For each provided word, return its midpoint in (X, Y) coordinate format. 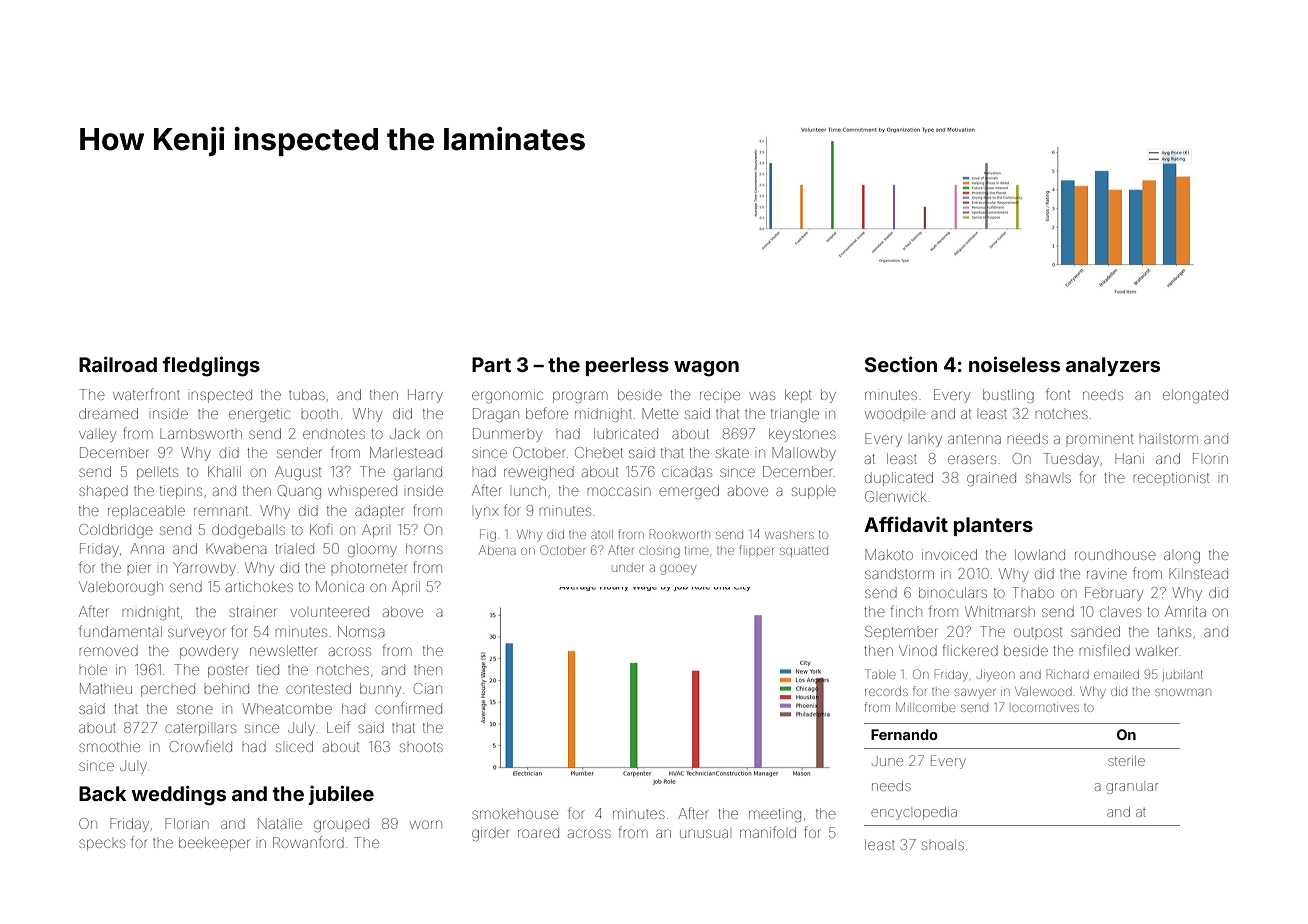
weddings (178, 795)
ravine (1107, 573)
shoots (421, 747)
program (580, 397)
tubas (307, 394)
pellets (157, 473)
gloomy (372, 550)
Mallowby (804, 454)
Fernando (904, 734)
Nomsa (361, 631)
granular (1132, 788)
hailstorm (1168, 438)
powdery (209, 652)
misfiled (1104, 650)
